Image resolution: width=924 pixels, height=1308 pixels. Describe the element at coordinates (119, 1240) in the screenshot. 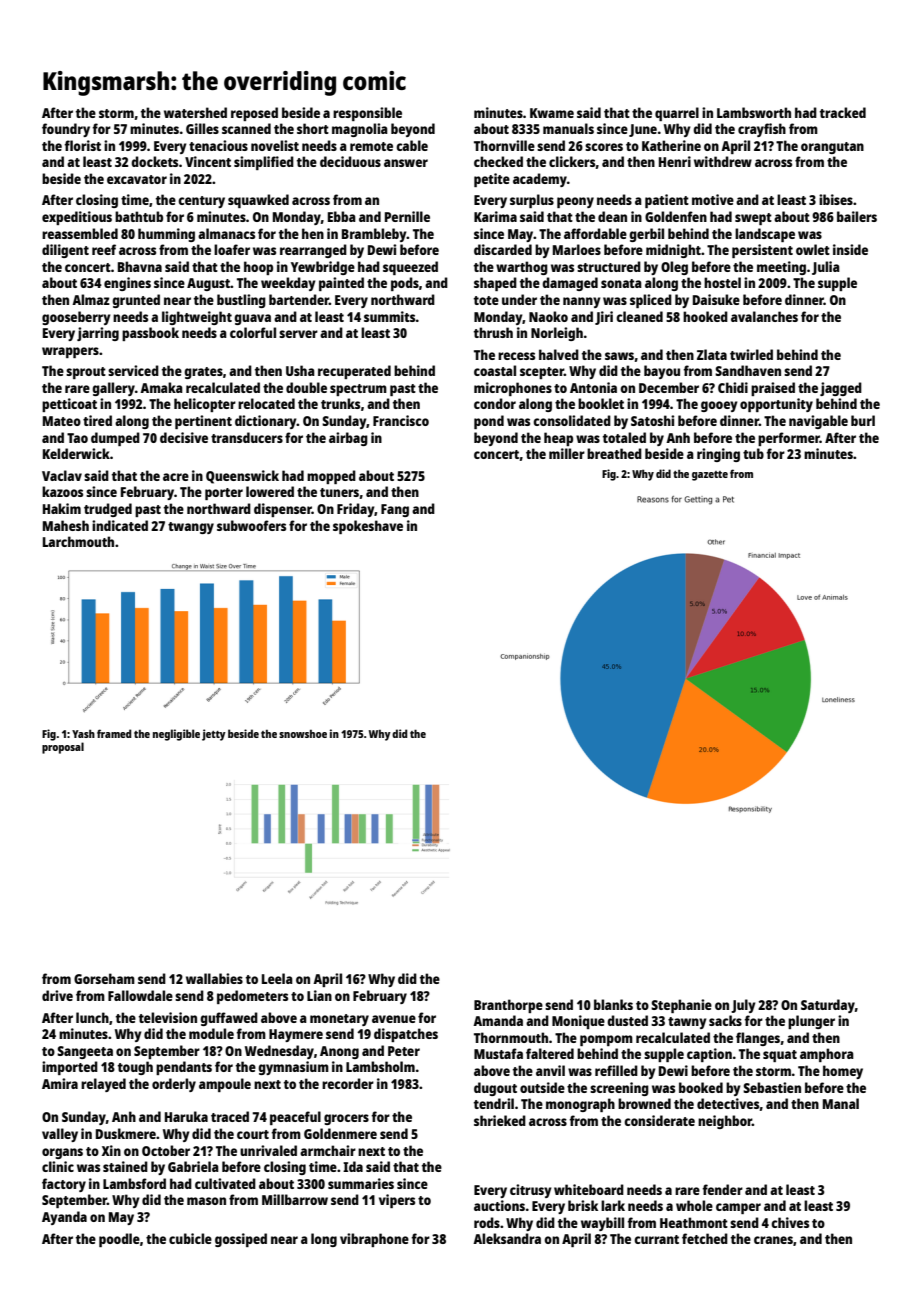

I see `poodle` at that location.
